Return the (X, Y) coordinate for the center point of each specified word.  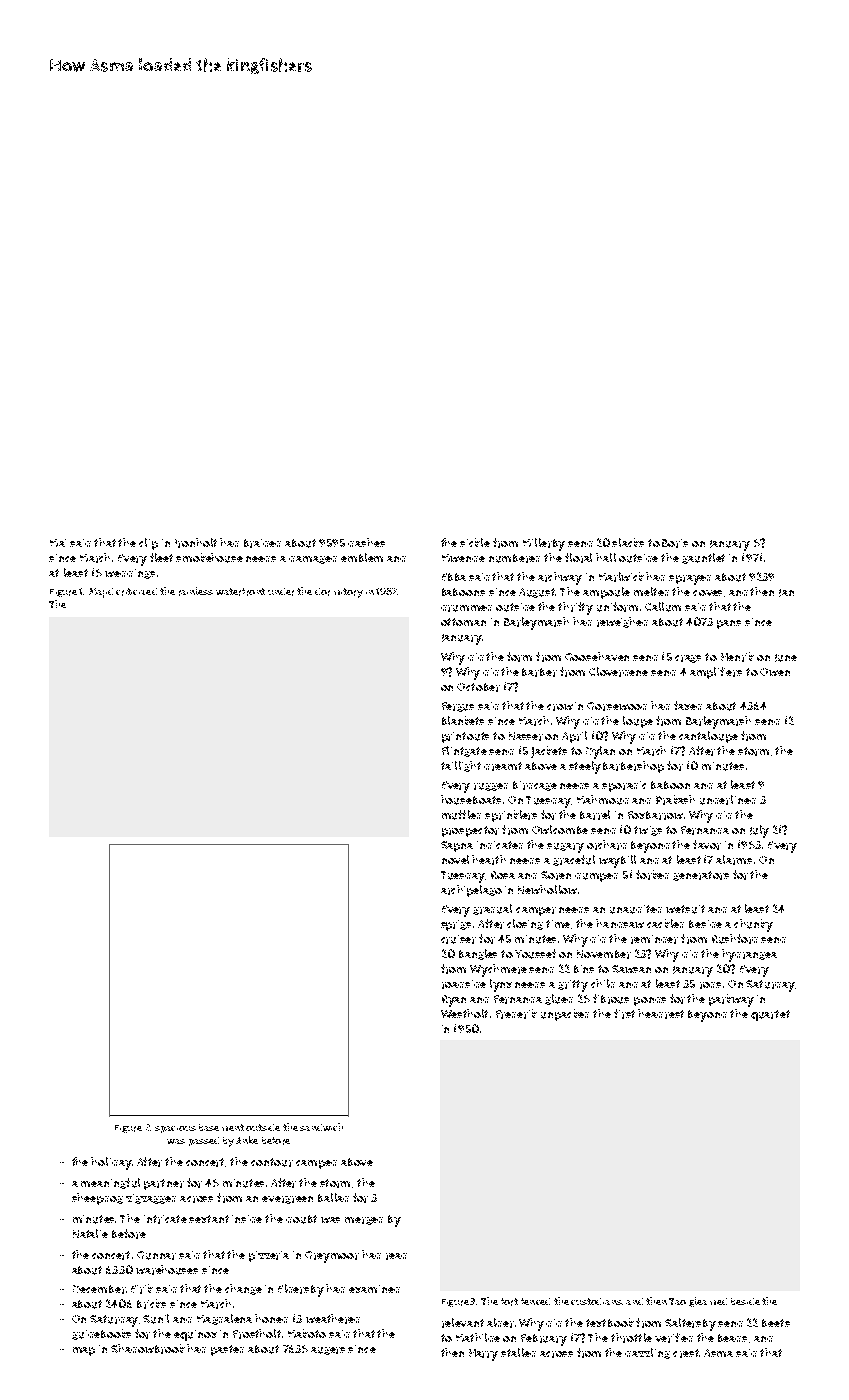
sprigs (456, 925)
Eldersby (301, 1290)
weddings (130, 574)
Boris (675, 543)
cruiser (458, 939)
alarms (734, 860)
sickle (475, 542)
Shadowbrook (148, 1349)
